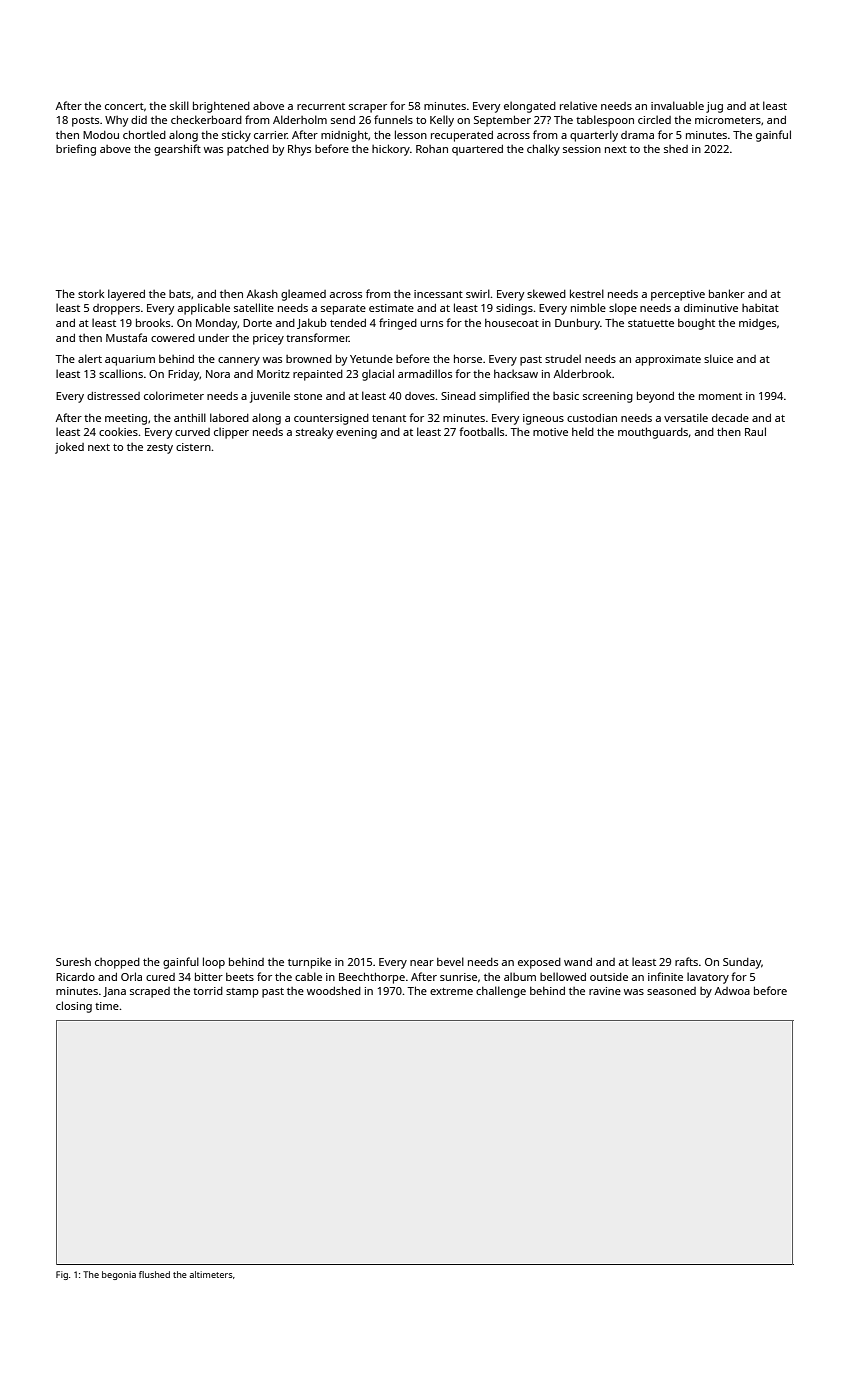 The width and height of the screenshot is (849, 1400). Describe the element at coordinates (677, 105) in the screenshot. I see `invaluable` at that location.
